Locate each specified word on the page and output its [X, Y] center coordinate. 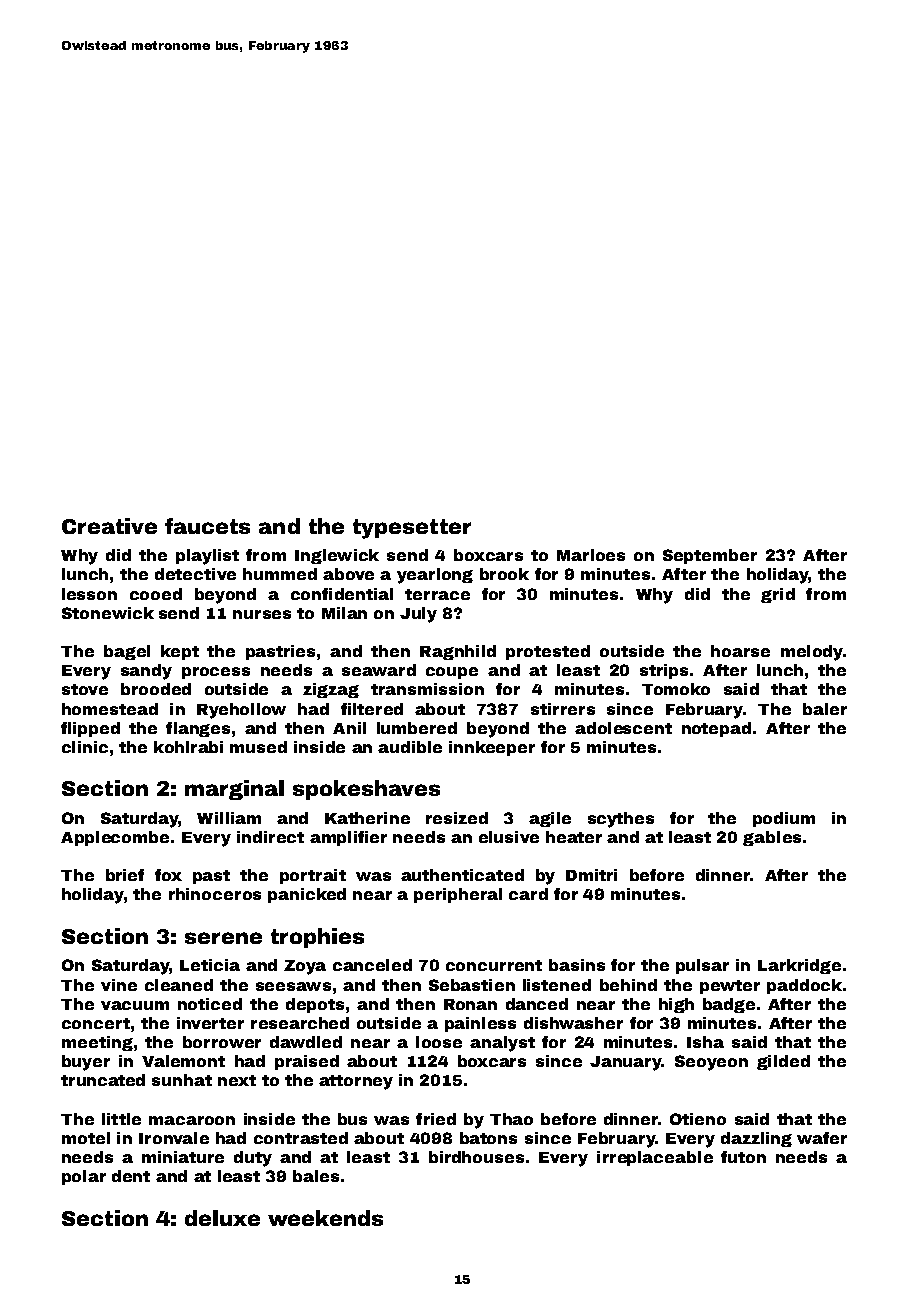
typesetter [412, 529]
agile [550, 819]
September [710, 556]
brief [125, 875]
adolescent [623, 728]
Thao [511, 1119]
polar [84, 1177]
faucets [207, 526]
